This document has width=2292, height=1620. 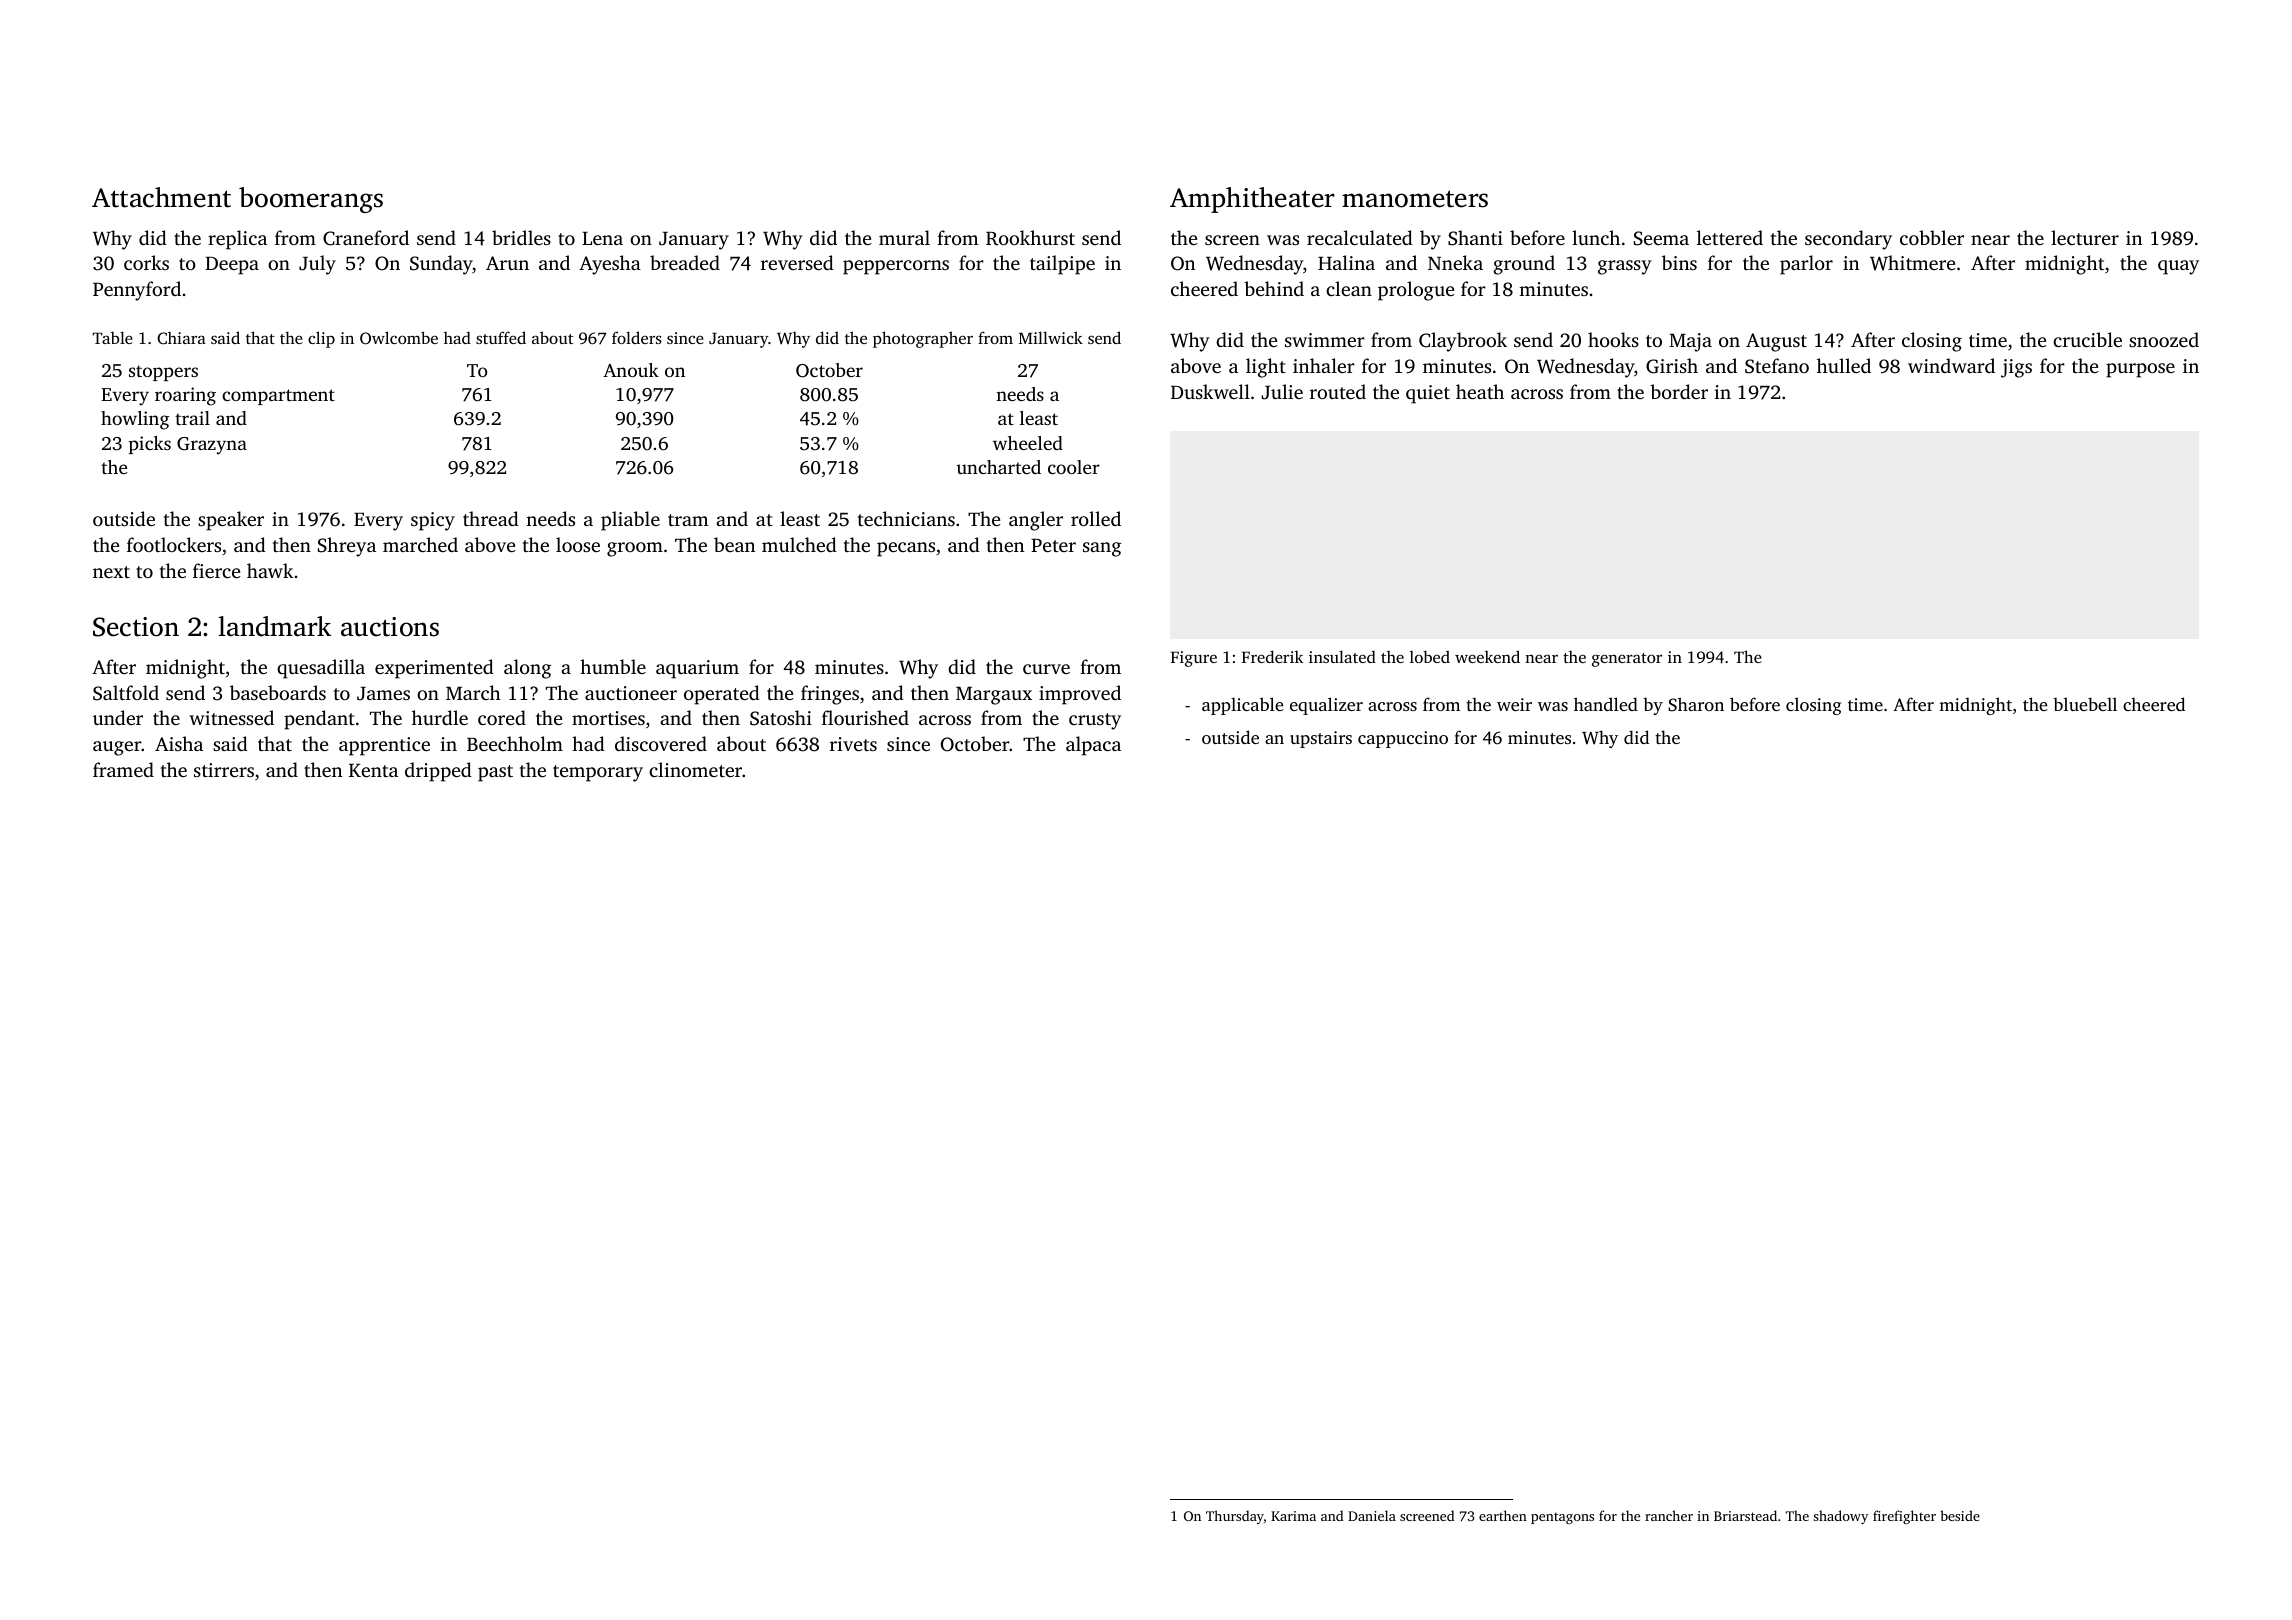 I want to click on rancher, so click(x=1669, y=1515).
